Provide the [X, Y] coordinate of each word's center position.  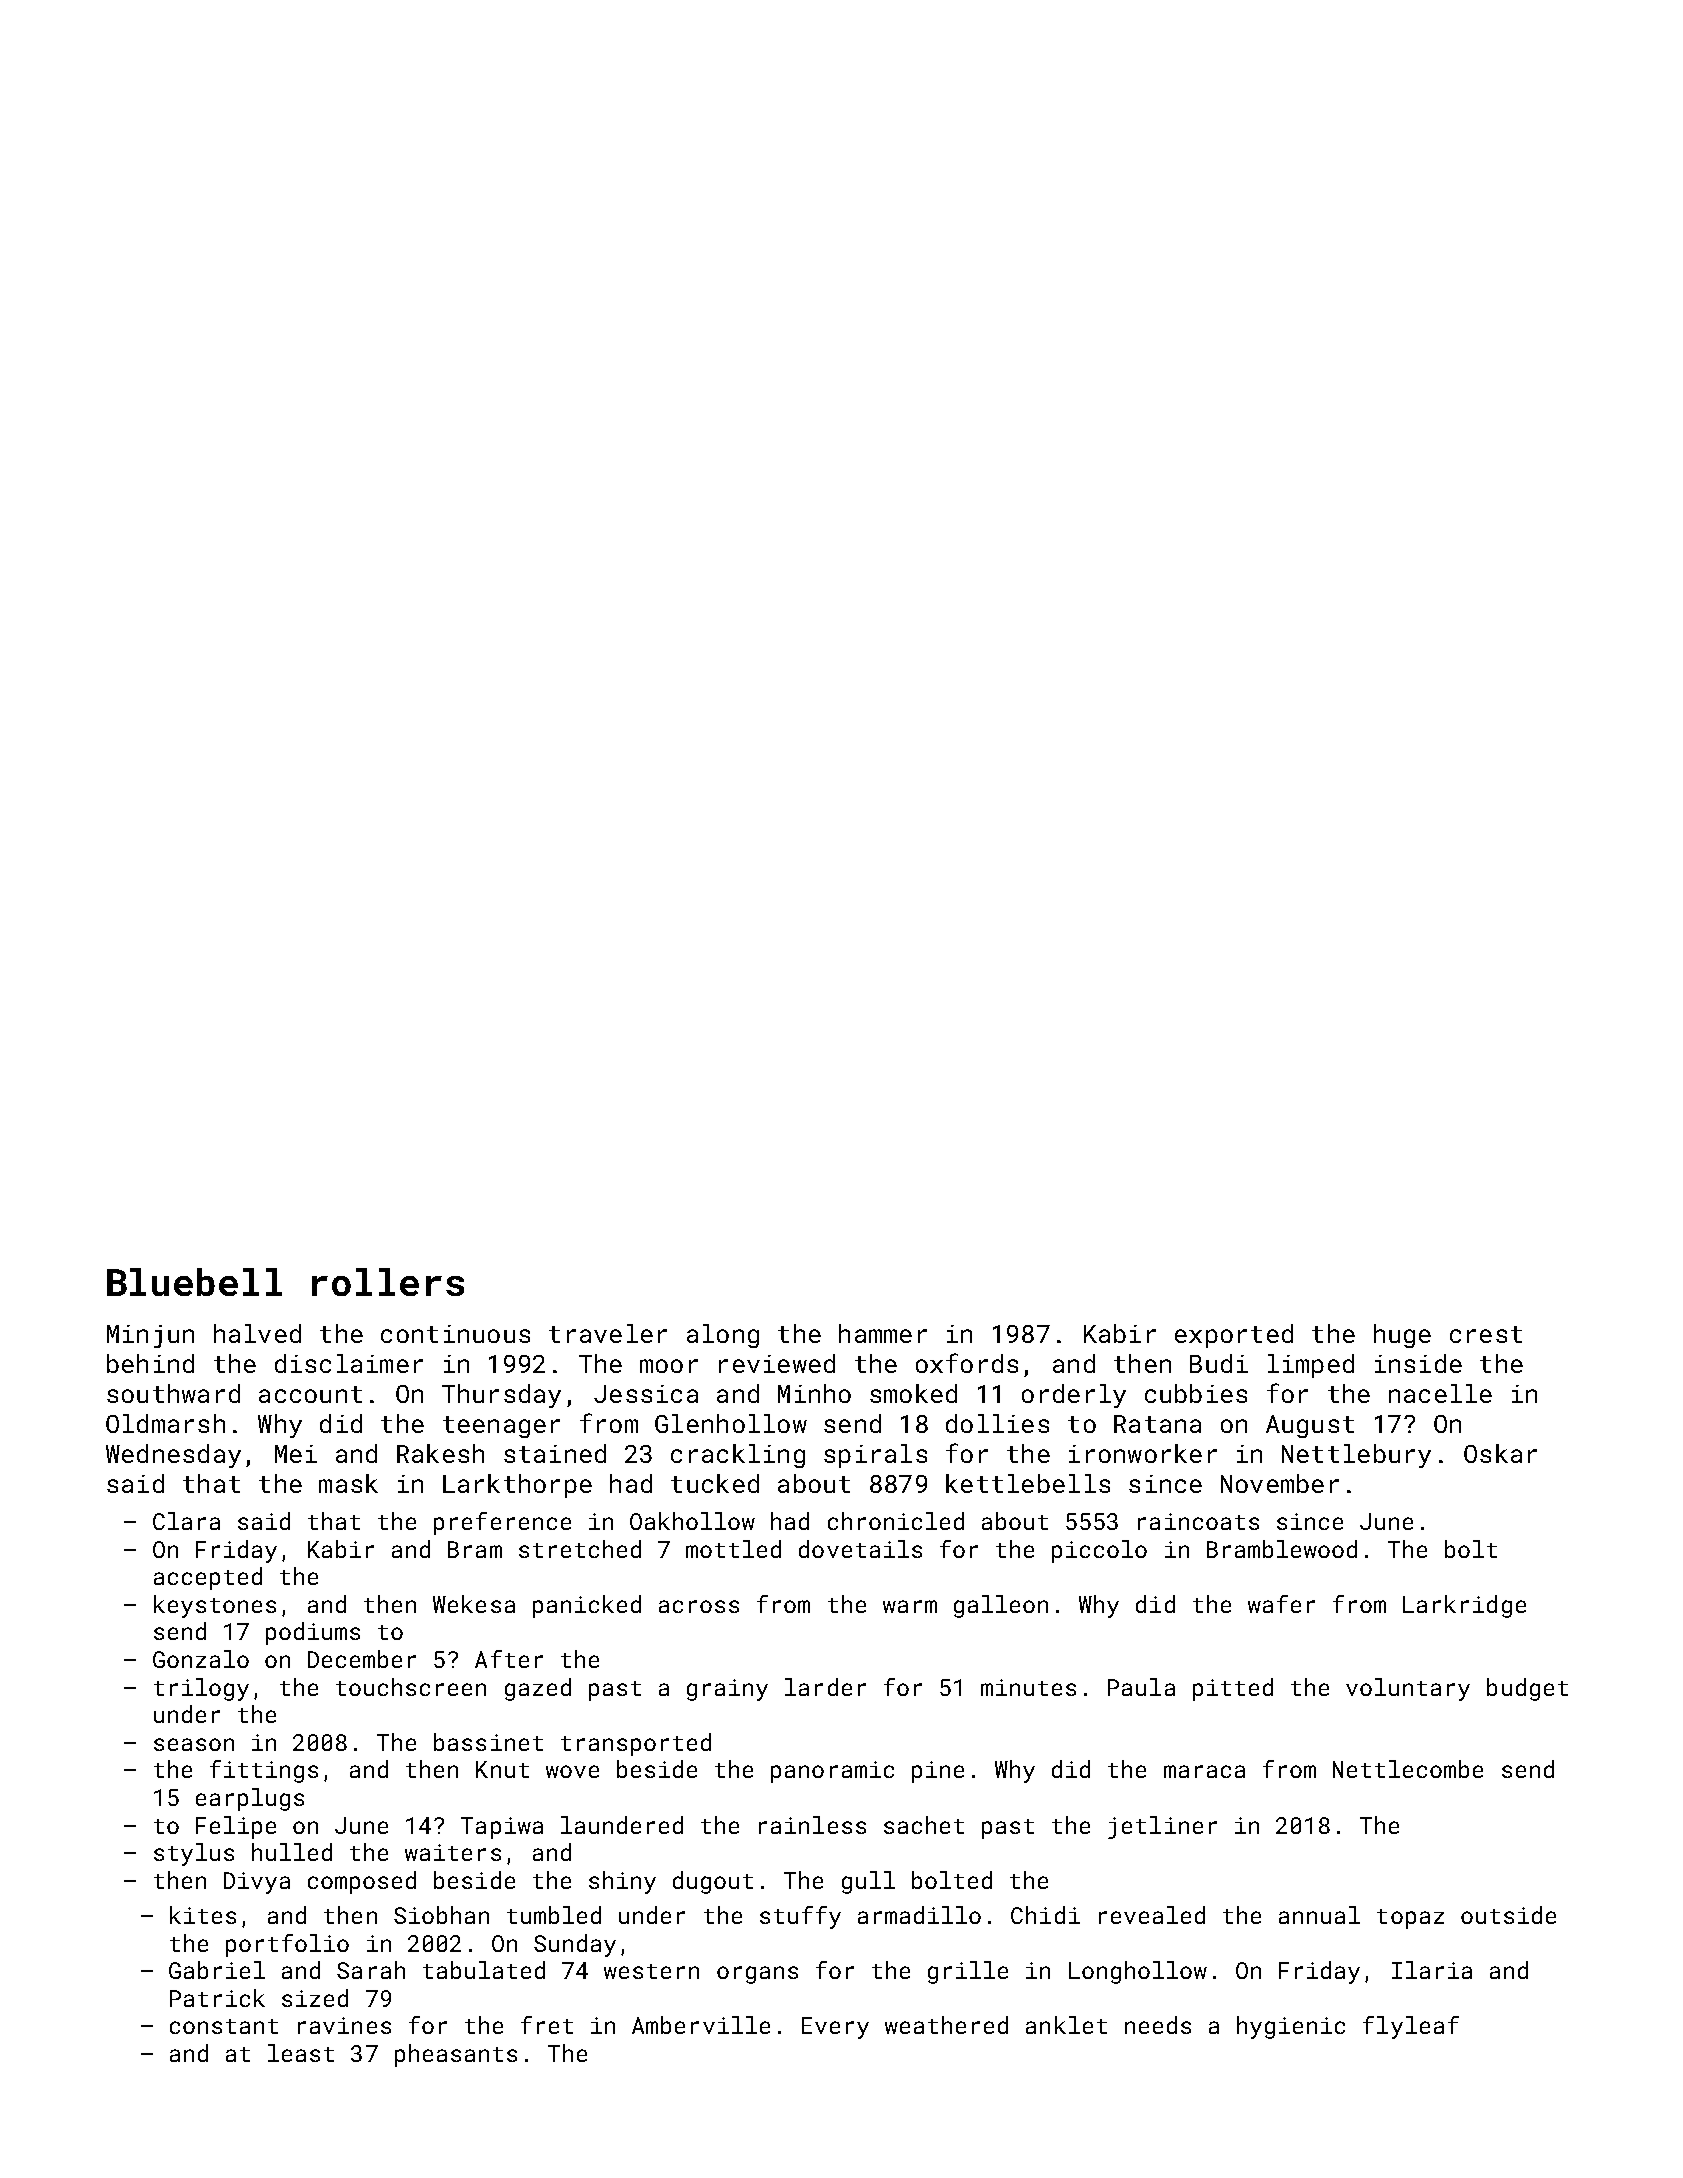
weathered [946, 2025]
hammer [883, 1333]
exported [1234, 1336]
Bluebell [194, 1282]
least [301, 2053]
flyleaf [1411, 2027]
